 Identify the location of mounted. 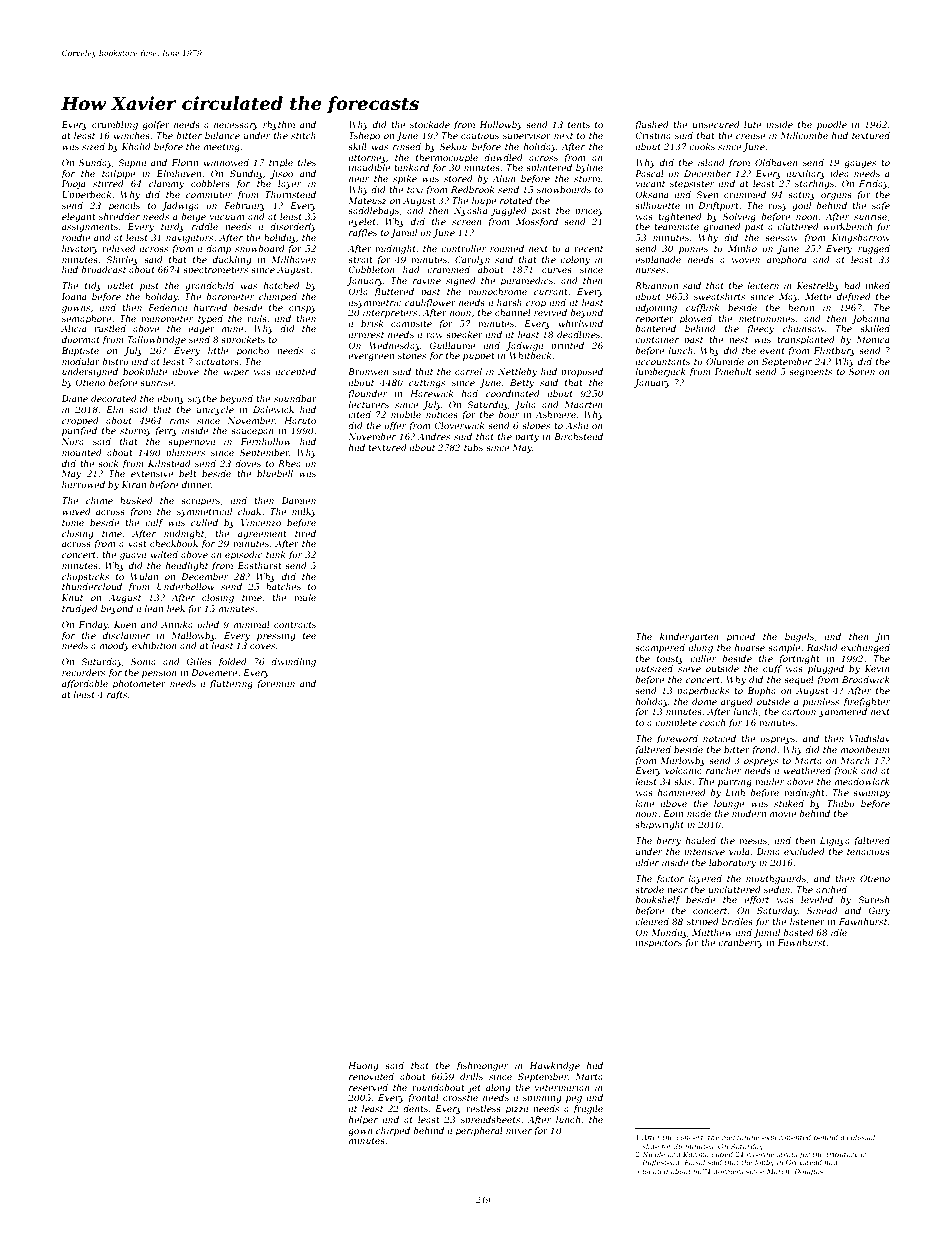
(82, 452).
